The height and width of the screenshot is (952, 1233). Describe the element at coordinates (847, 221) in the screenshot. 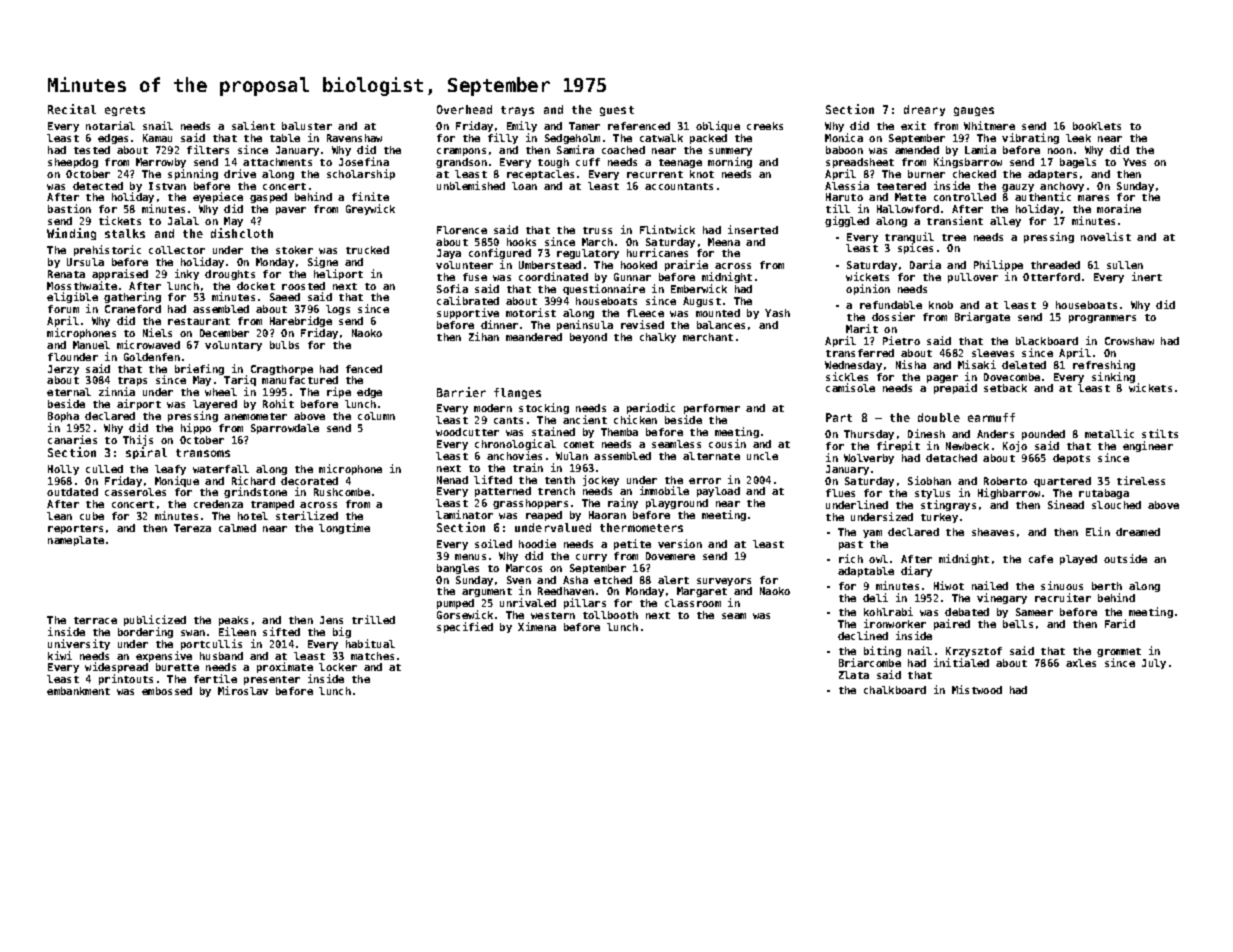

I see `giggled` at that location.
